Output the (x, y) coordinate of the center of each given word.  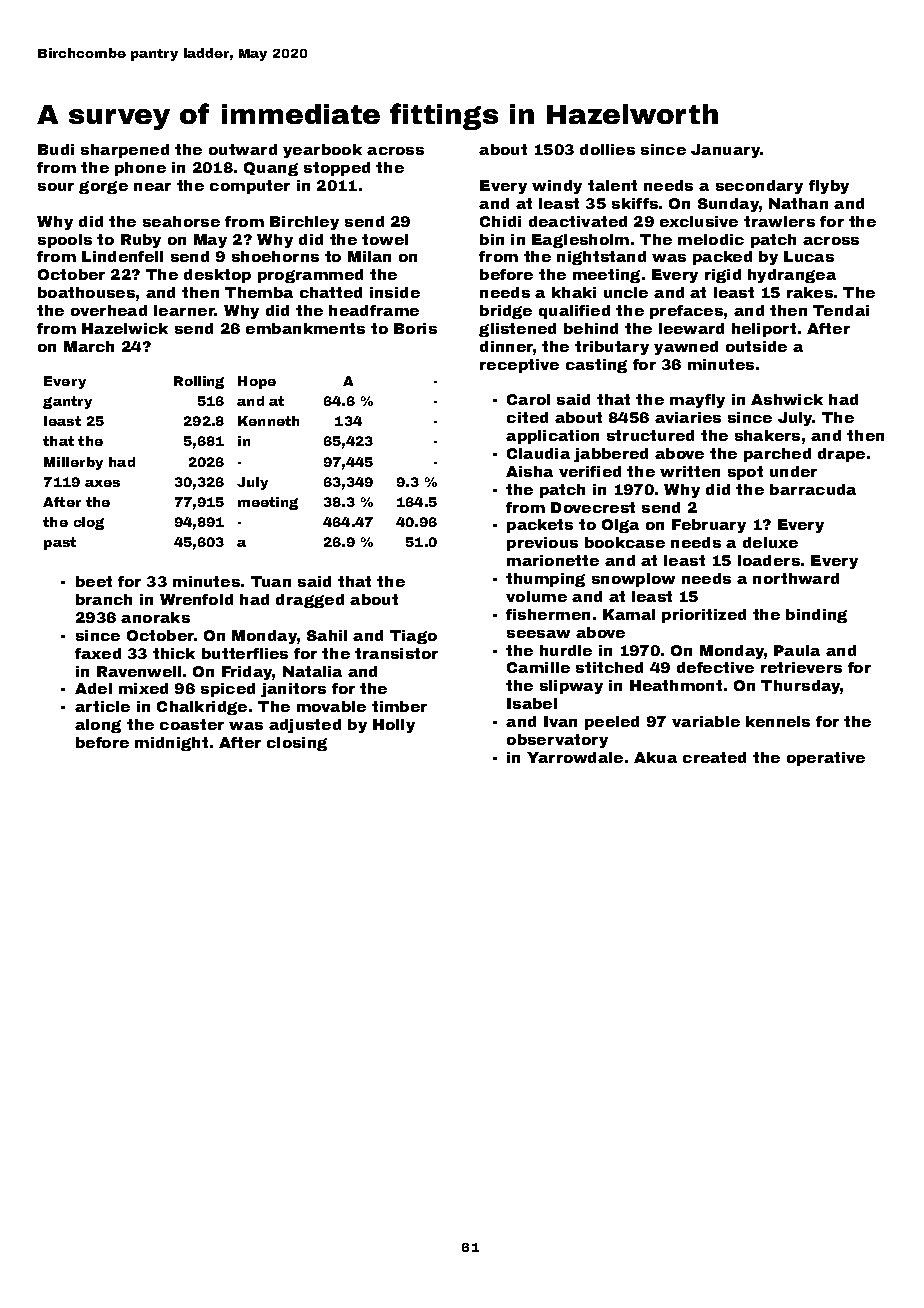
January (726, 151)
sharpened (125, 151)
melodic (711, 239)
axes (102, 483)
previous (542, 544)
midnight (171, 744)
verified (590, 471)
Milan (369, 256)
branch (104, 599)
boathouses (86, 292)
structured (650, 435)
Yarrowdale (575, 757)
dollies (607, 149)
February (709, 526)
